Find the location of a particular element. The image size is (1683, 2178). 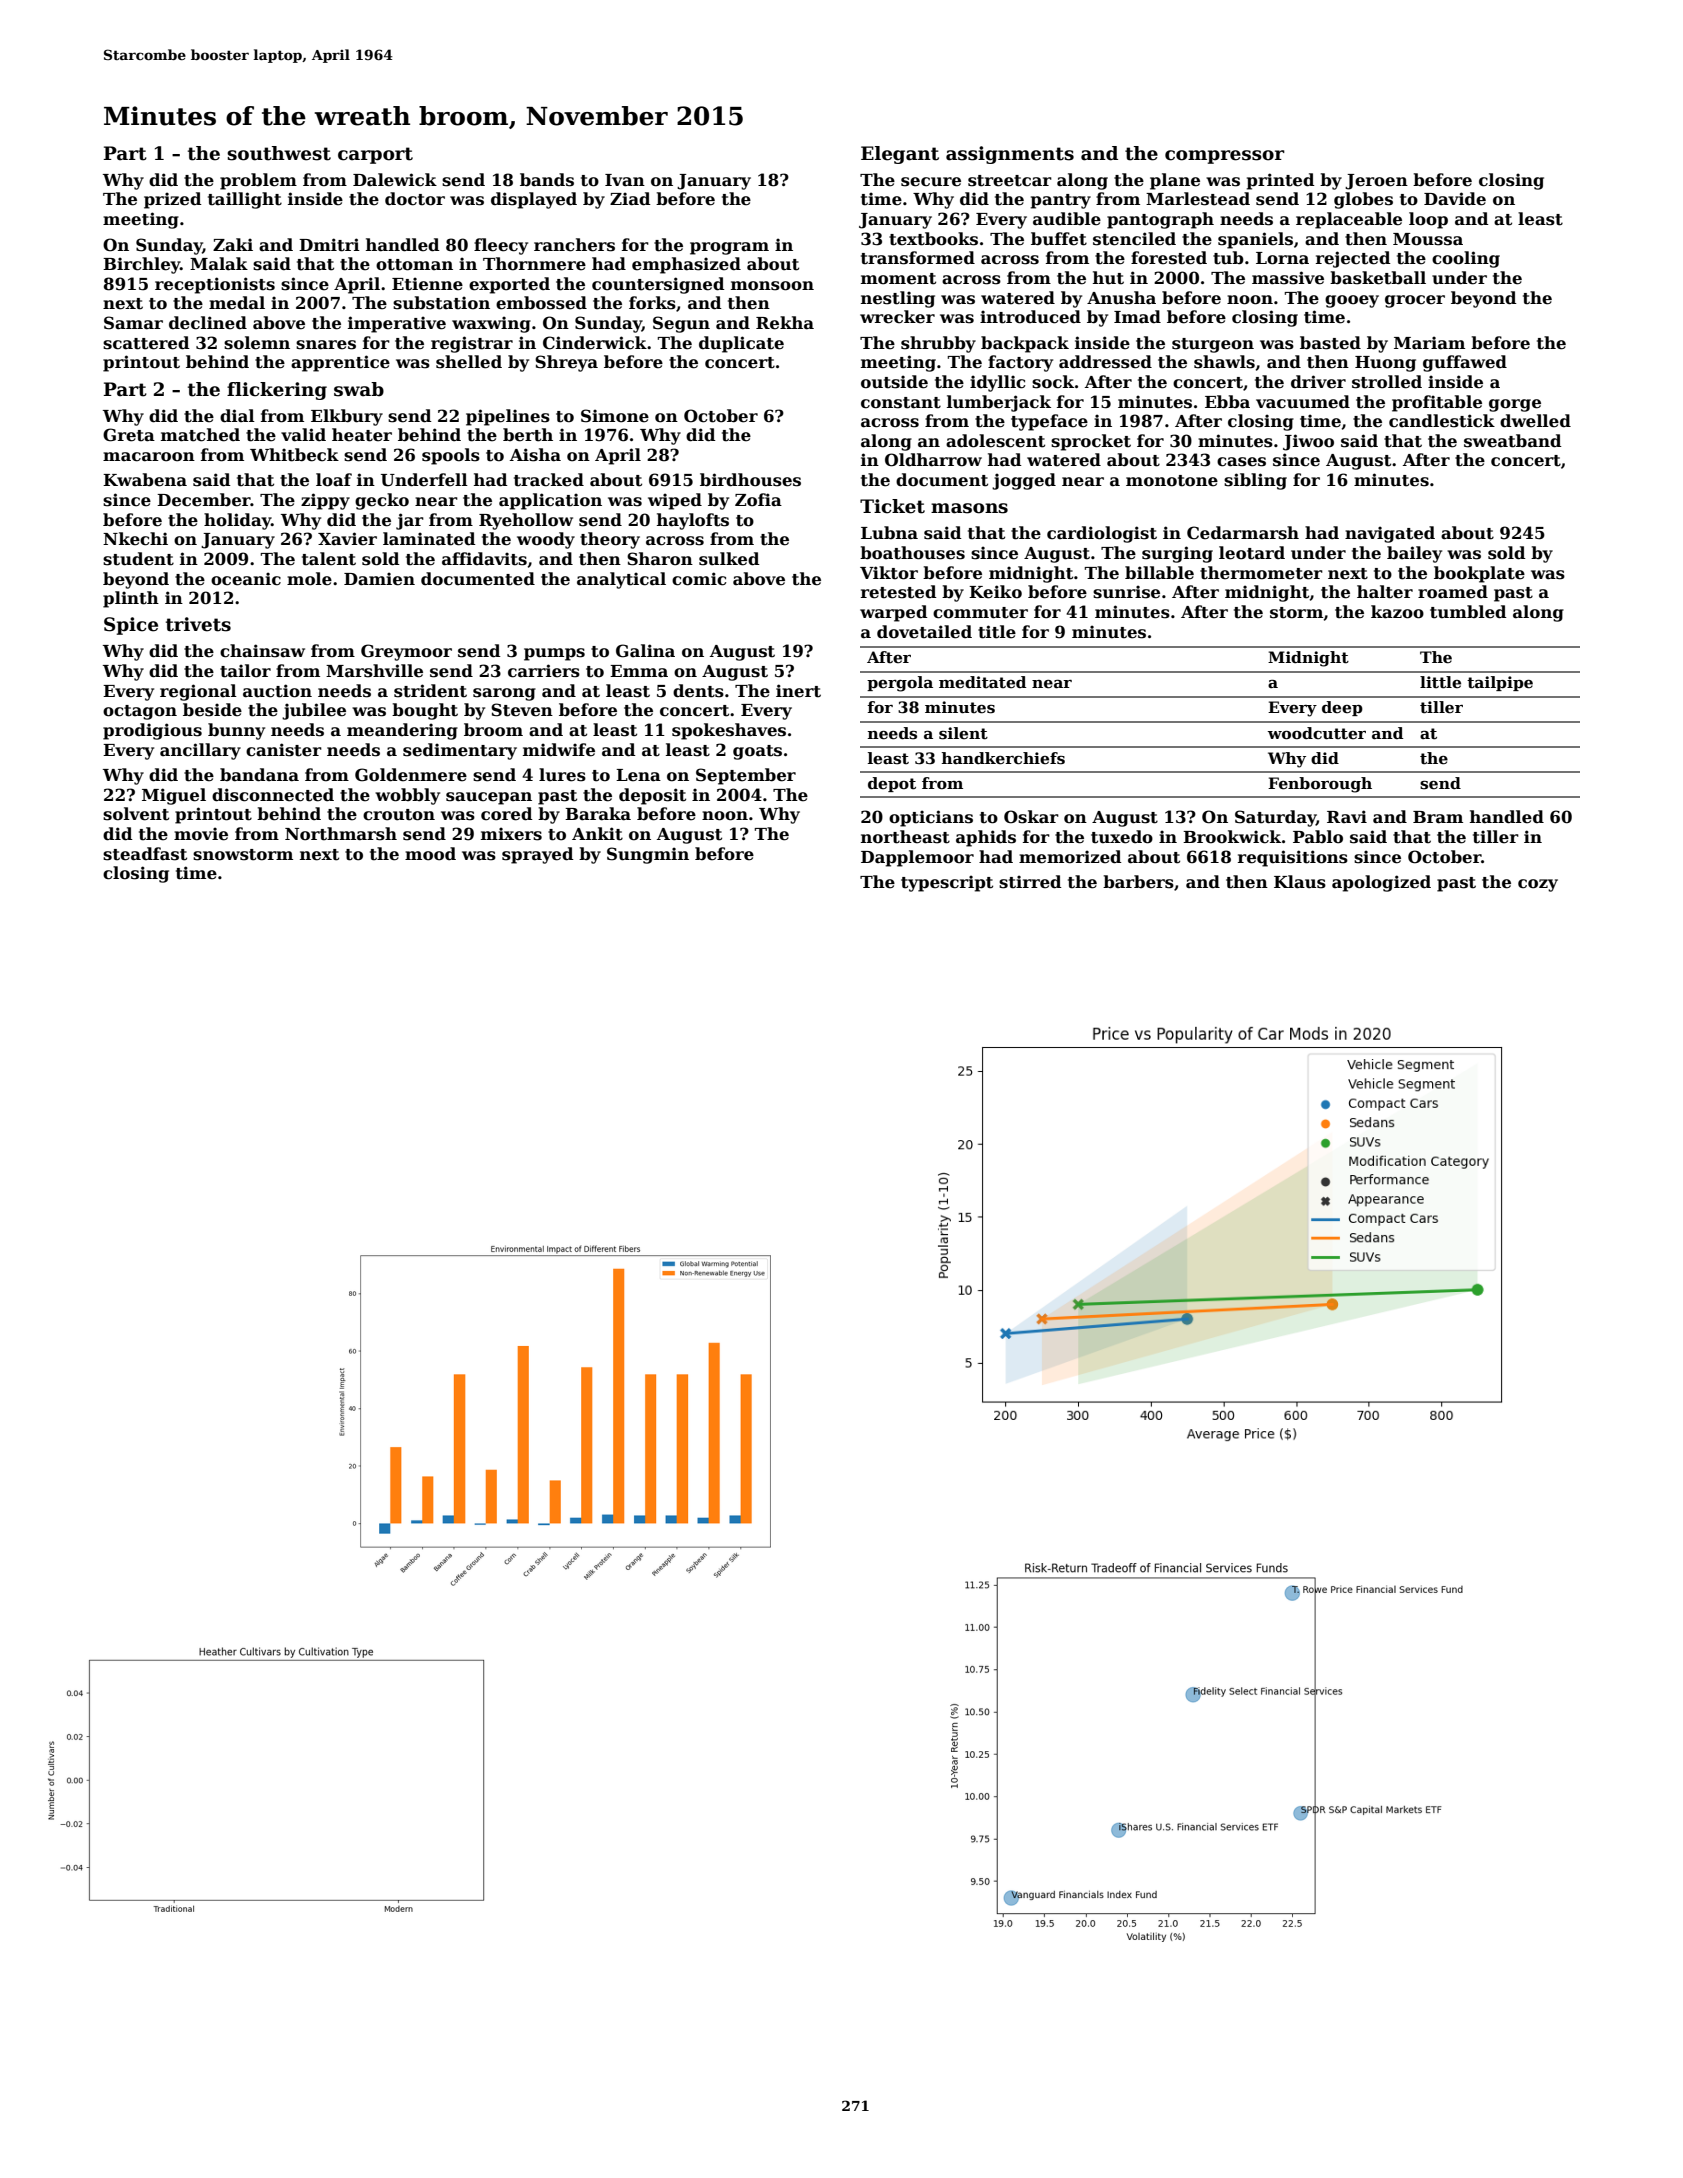

Ankit is located at coordinates (597, 834).
